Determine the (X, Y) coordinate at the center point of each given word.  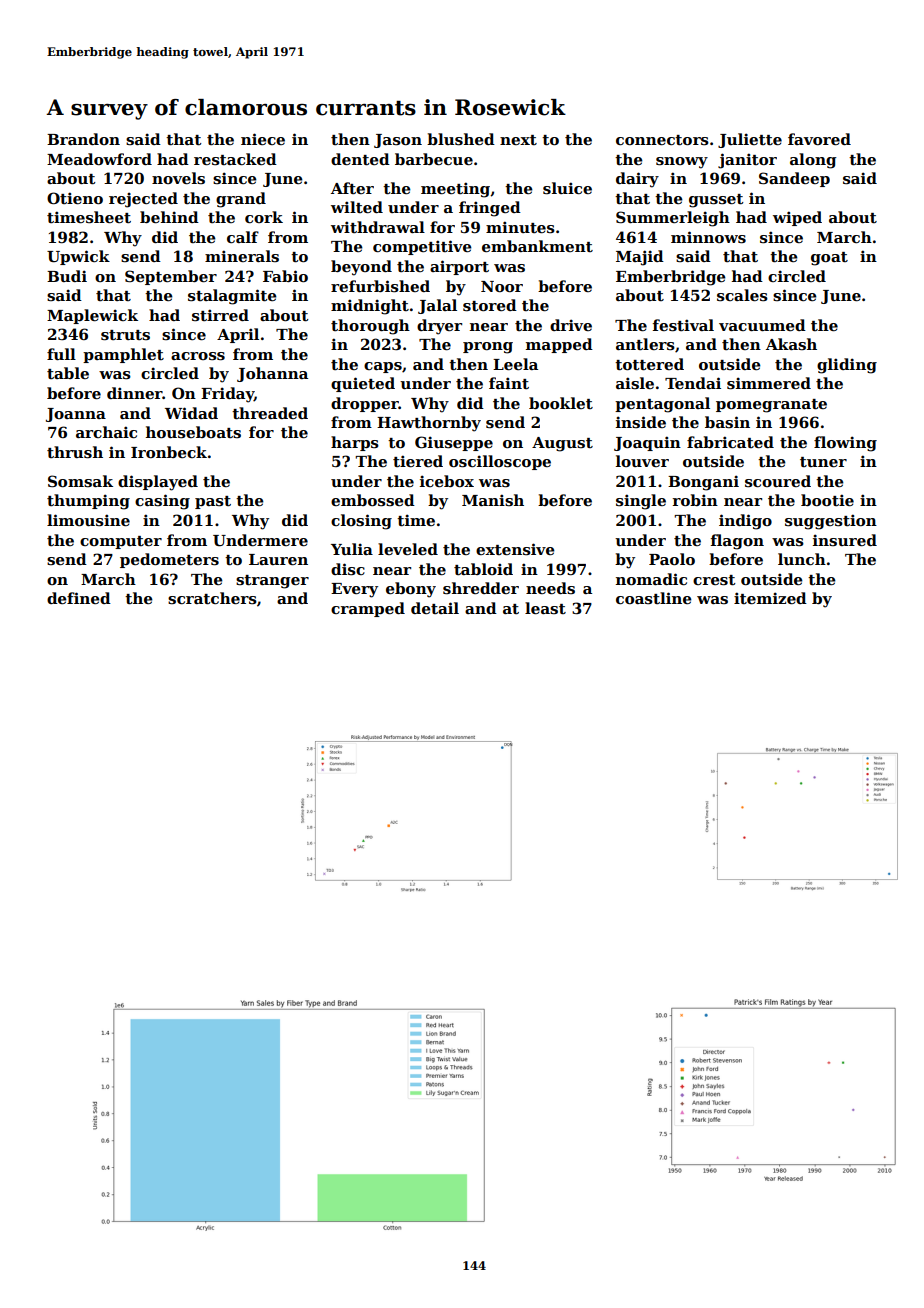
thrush (75, 452)
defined (79, 598)
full (61, 354)
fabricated (730, 442)
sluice (567, 188)
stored (490, 305)
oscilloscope (500, 462)
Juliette (750, 140)
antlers (645, 344)
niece (263, 139)
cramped (368, 609)
